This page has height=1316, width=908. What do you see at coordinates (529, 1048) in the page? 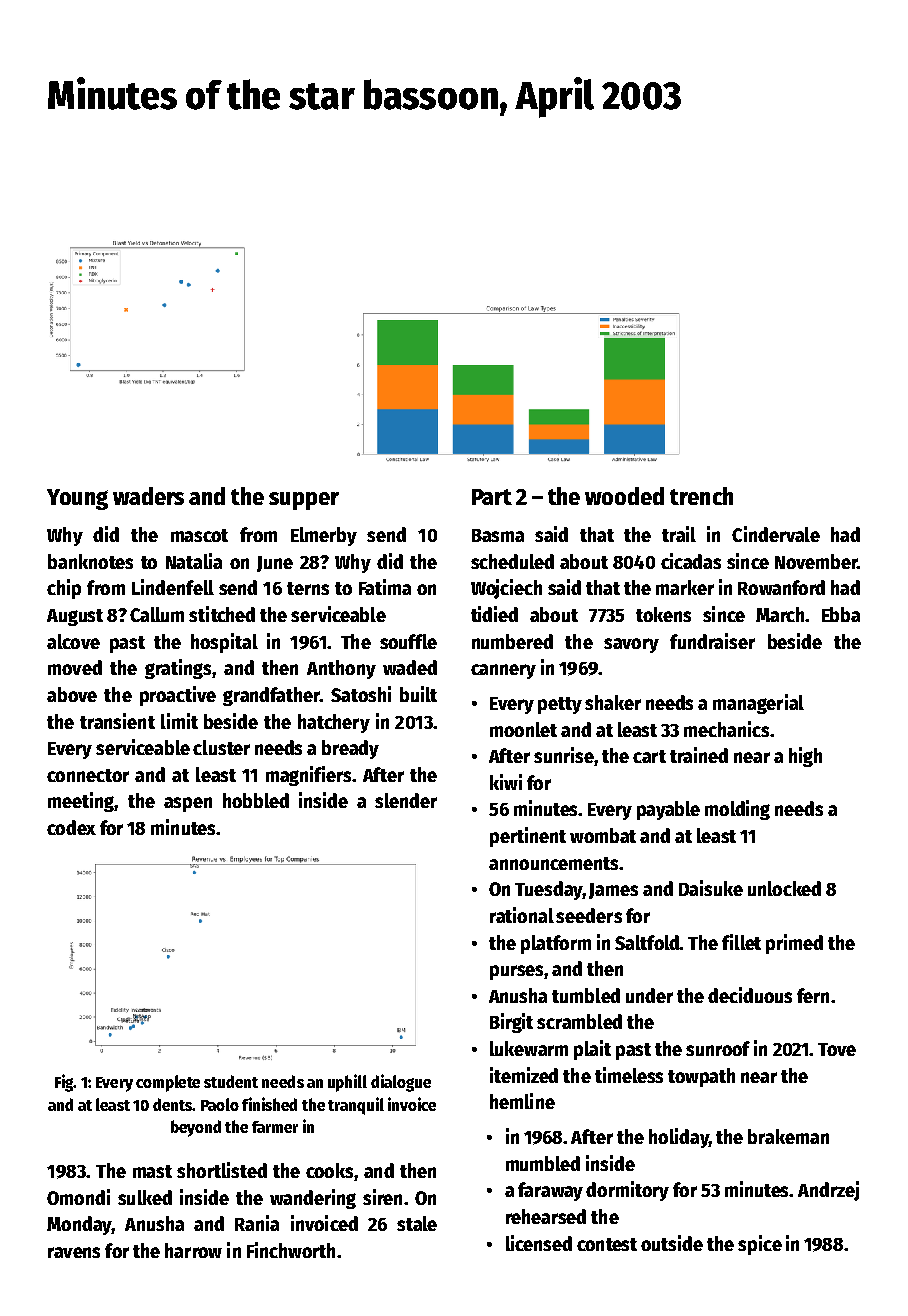
I see `lukewarm` at bounding box center [529, 1048].
